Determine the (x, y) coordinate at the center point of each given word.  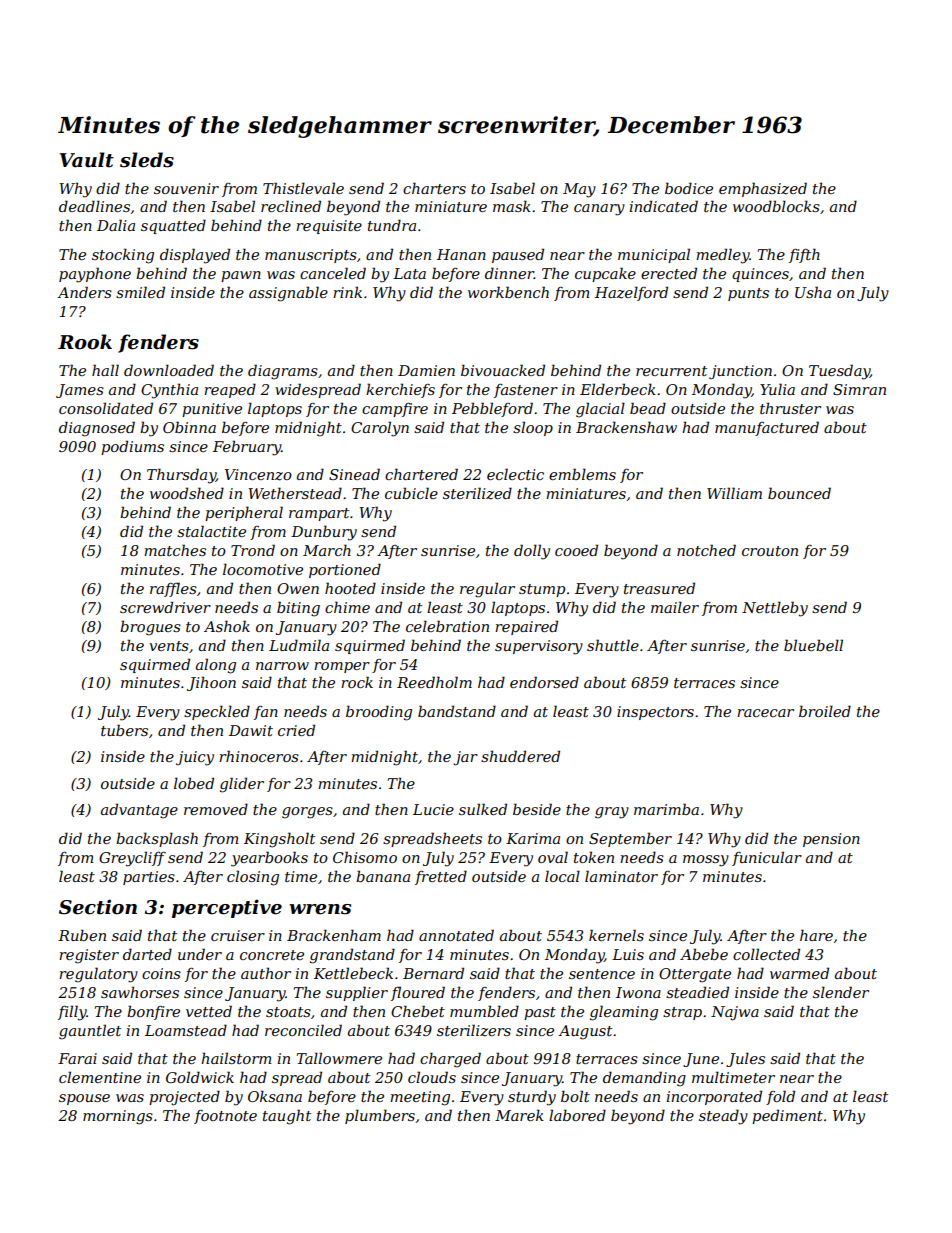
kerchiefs (400, 390)
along (216, 666)
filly (72, 1013)
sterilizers (474, 1030)
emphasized (763, 189)
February (247, 448)
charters (434, 188)
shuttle (613, 645)
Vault (87, 160)
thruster (790, 408)
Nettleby (775, 609)
